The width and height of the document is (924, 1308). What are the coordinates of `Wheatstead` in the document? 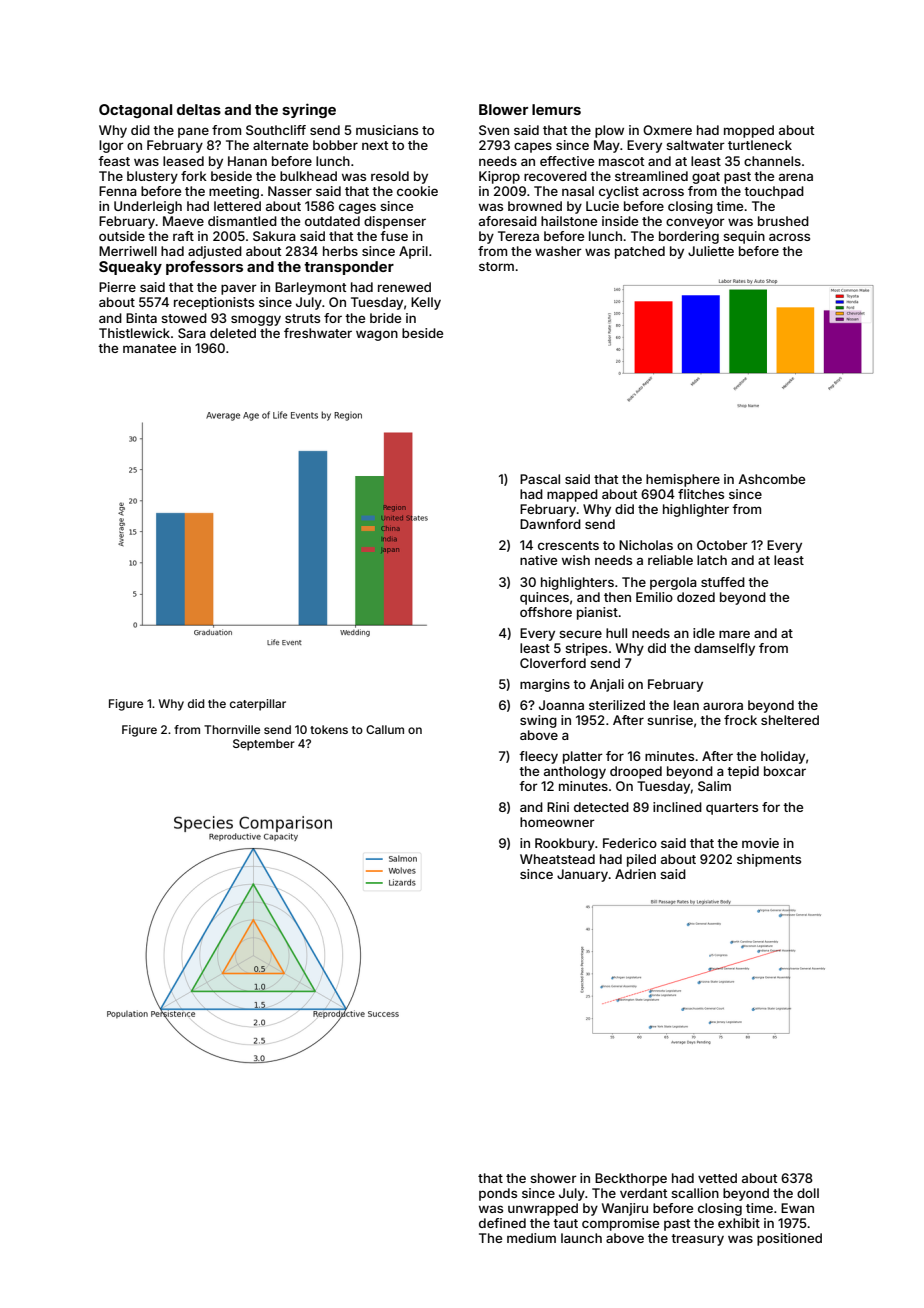 It's located at (557, 859).
